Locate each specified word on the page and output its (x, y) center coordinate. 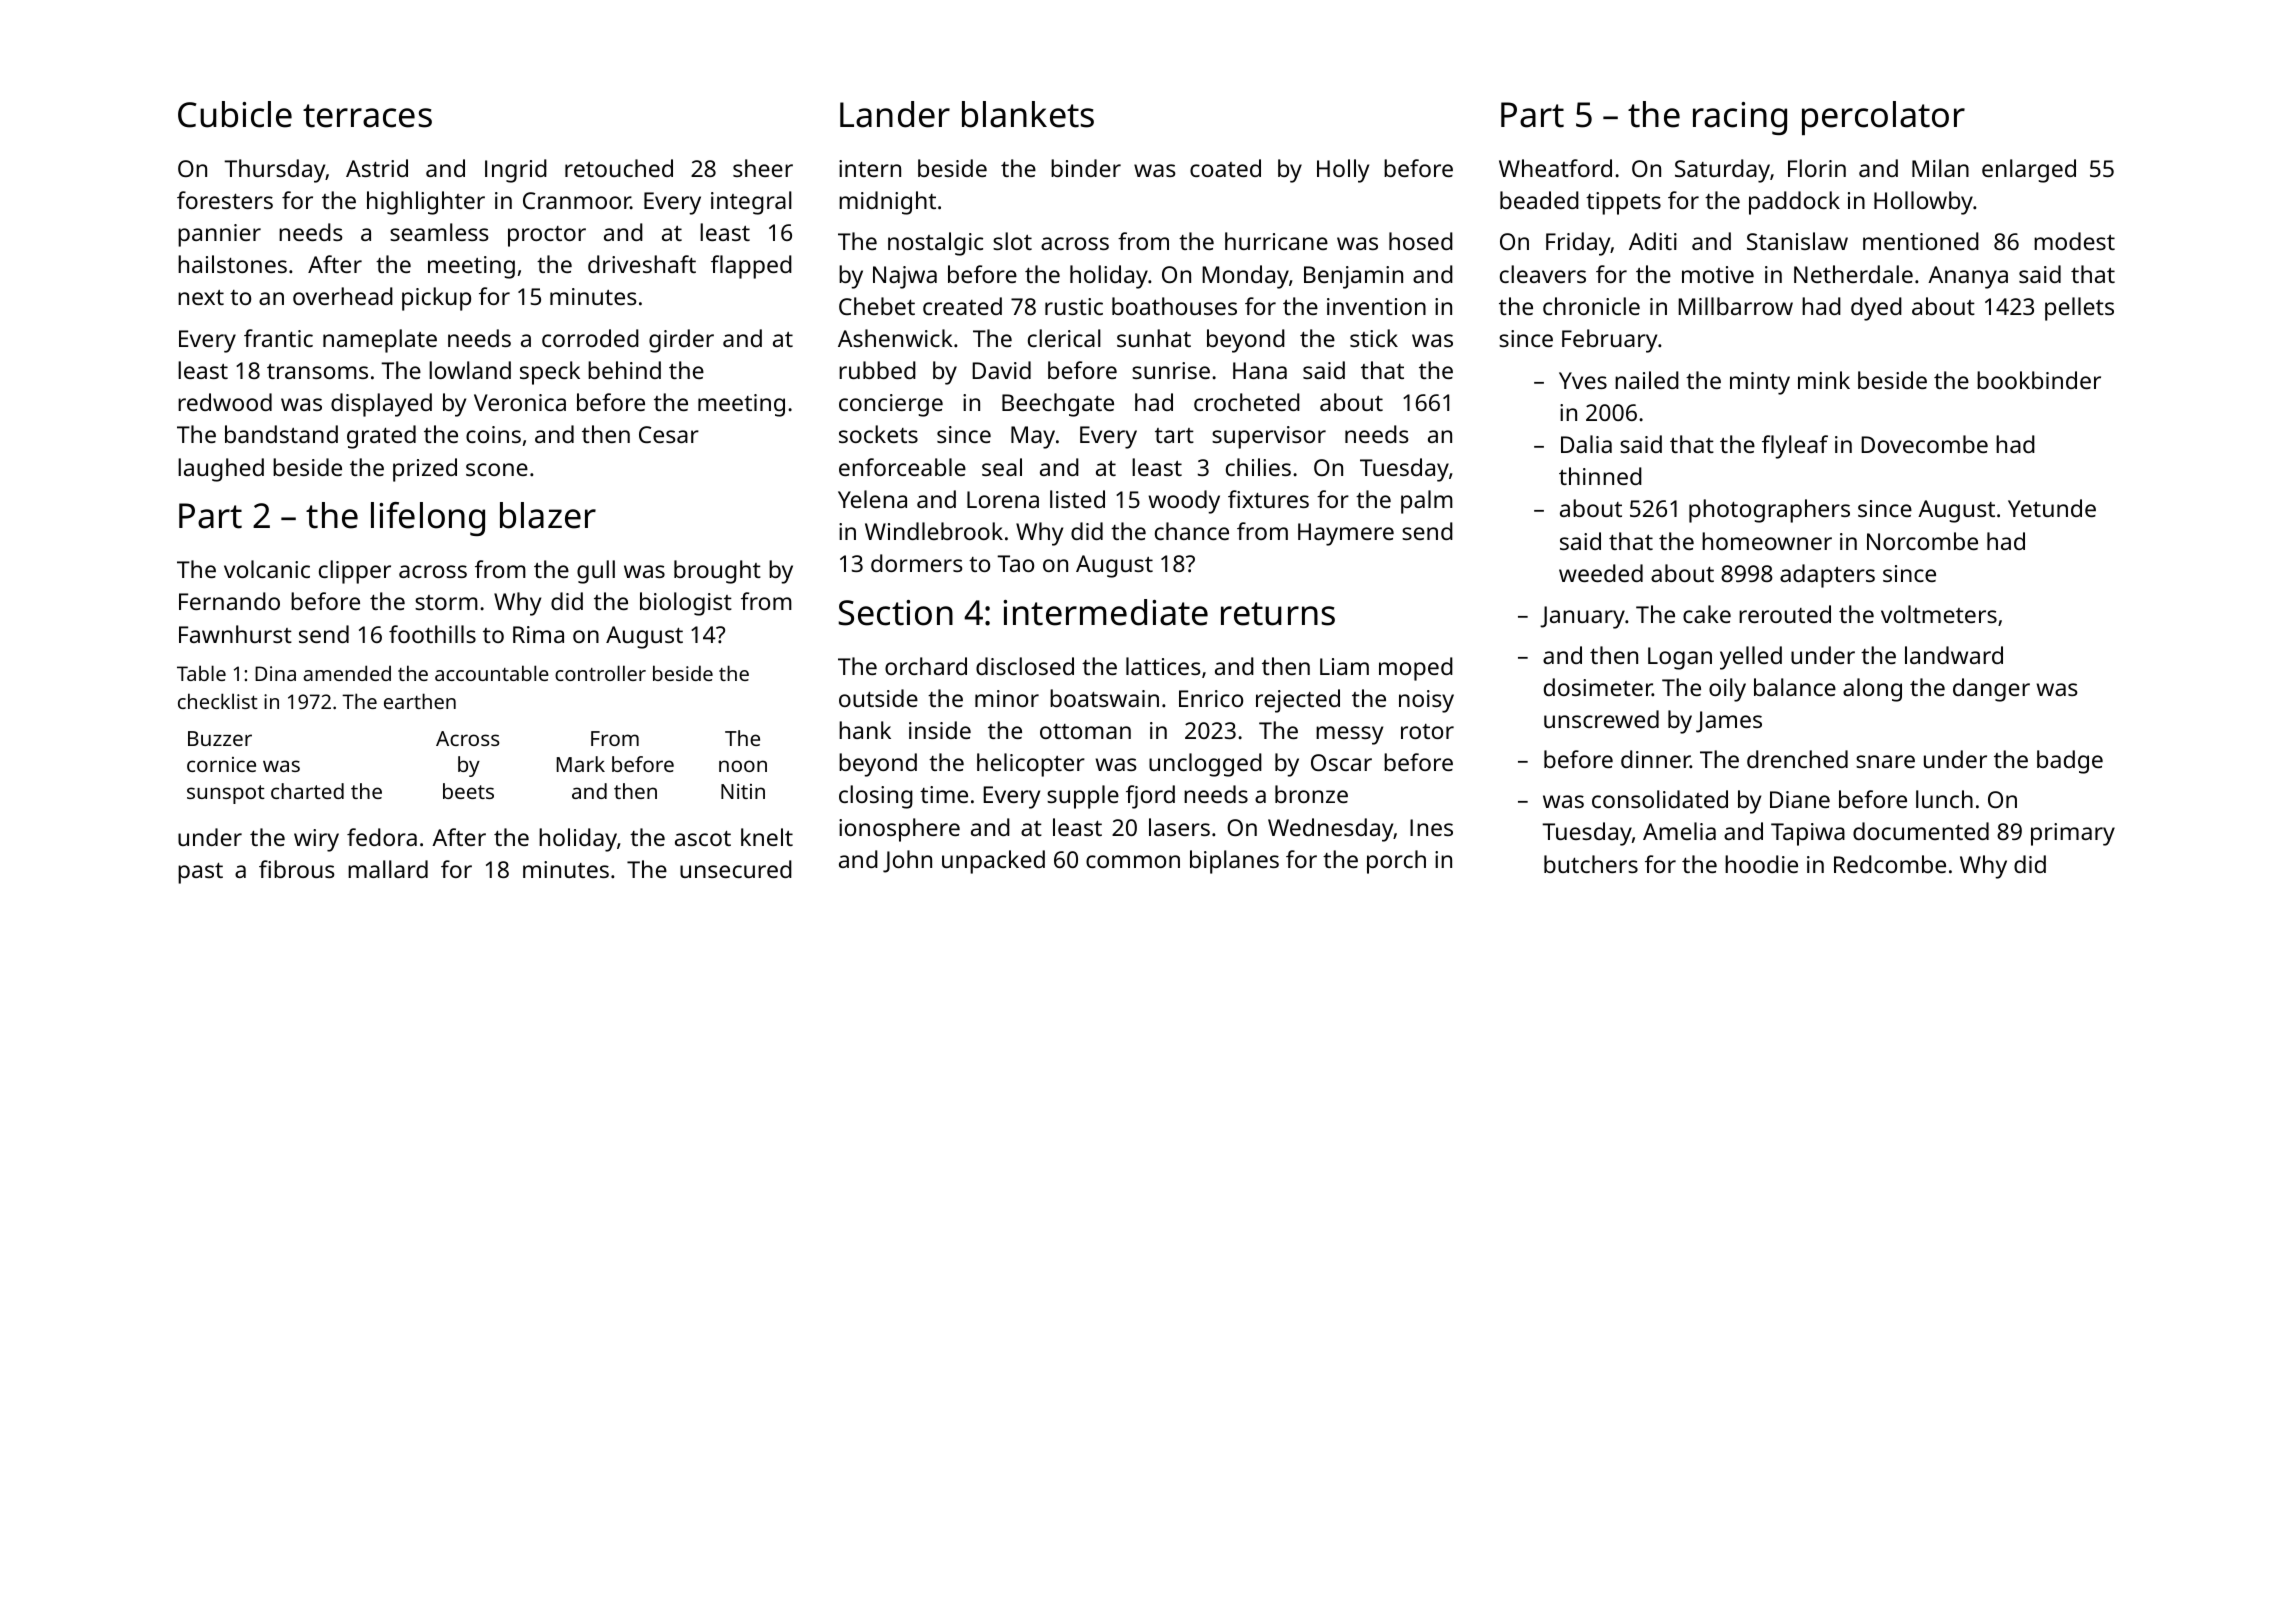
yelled (1751, 658)
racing (1740, 118)
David (1001, 370)
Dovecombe (1924, 444)
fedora (382, 837)
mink (1824, 380)
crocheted (1247, 402)
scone (497, 469)
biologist (686, 604)
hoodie (1761, 864)
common (1133, 861)
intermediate (1105, 612)
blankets (1028, 114)
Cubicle (235, 114)
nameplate (380, 341)
